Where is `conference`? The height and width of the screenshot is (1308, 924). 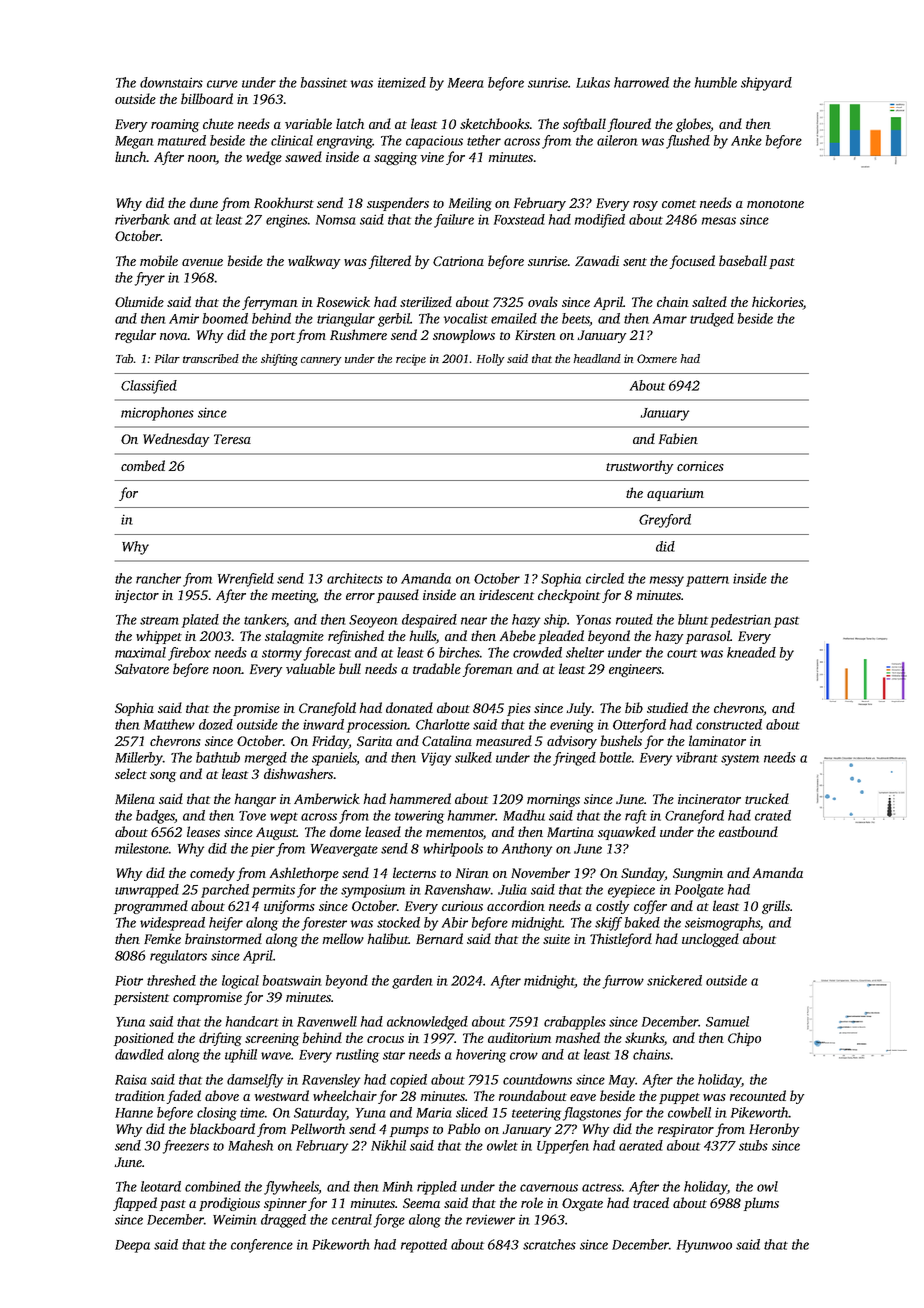 conference is located at coordinates (262, 1246).
